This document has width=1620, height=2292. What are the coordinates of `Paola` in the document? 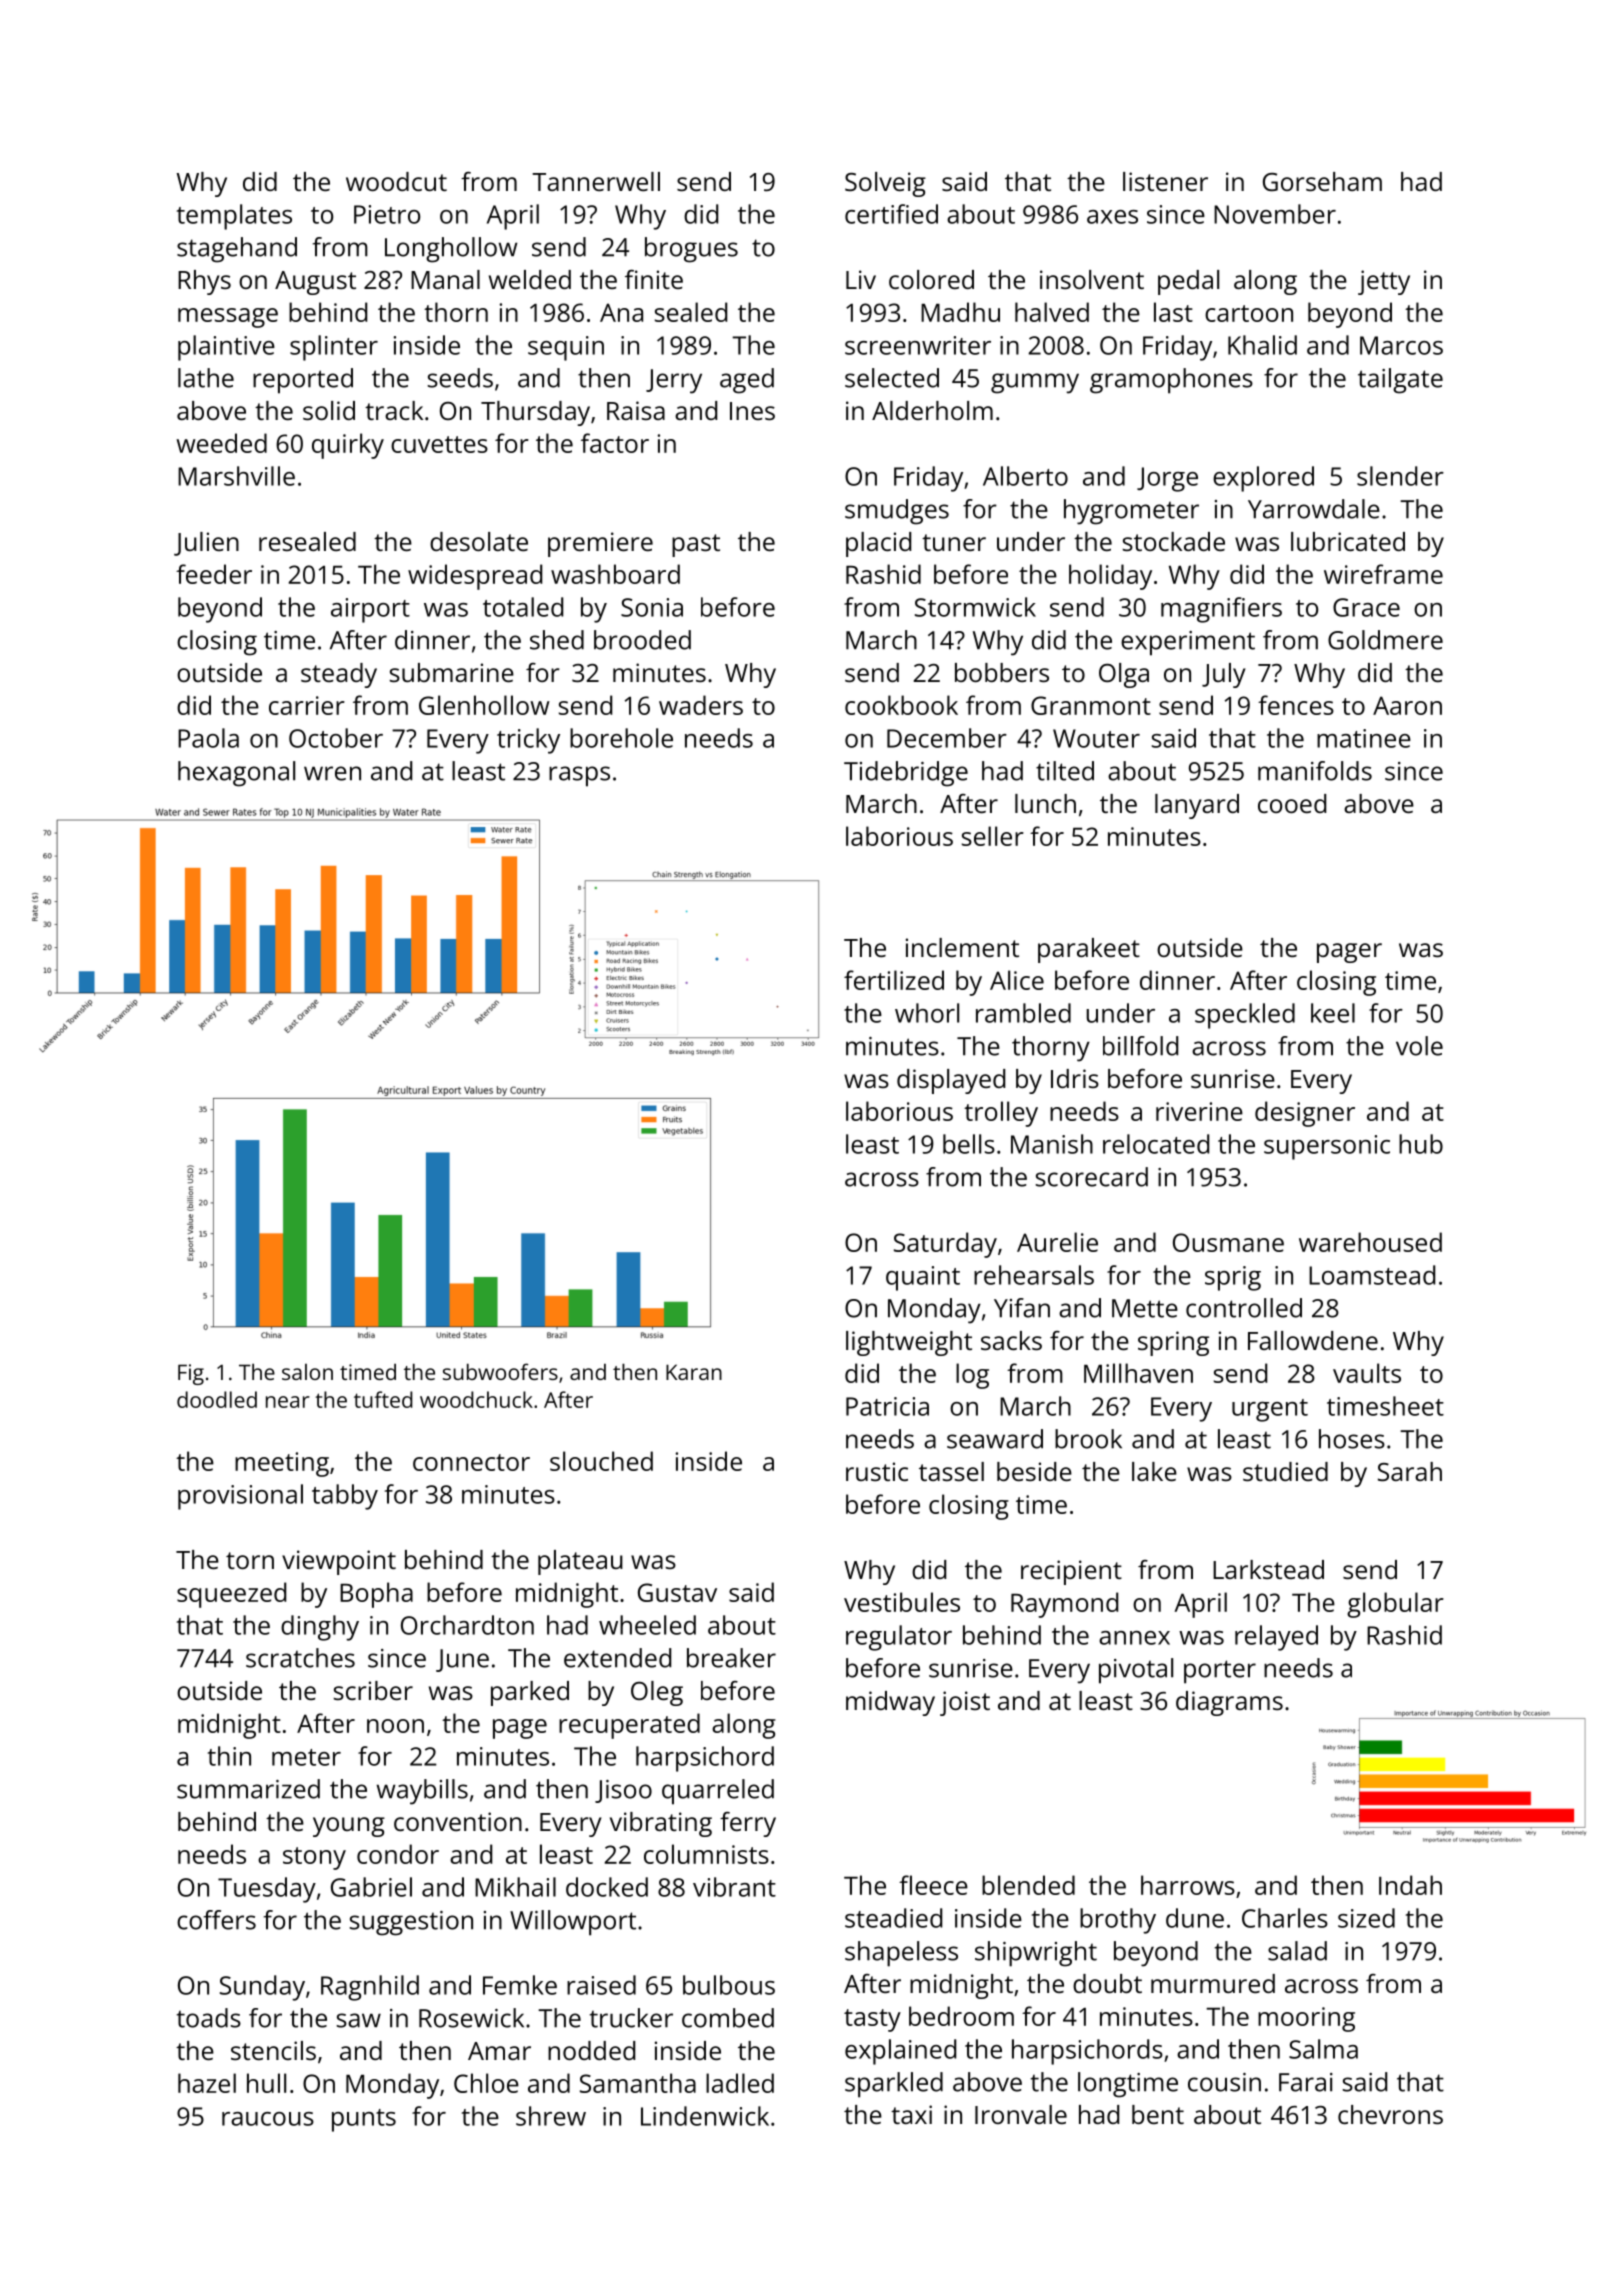 It's located at (208, 738).
